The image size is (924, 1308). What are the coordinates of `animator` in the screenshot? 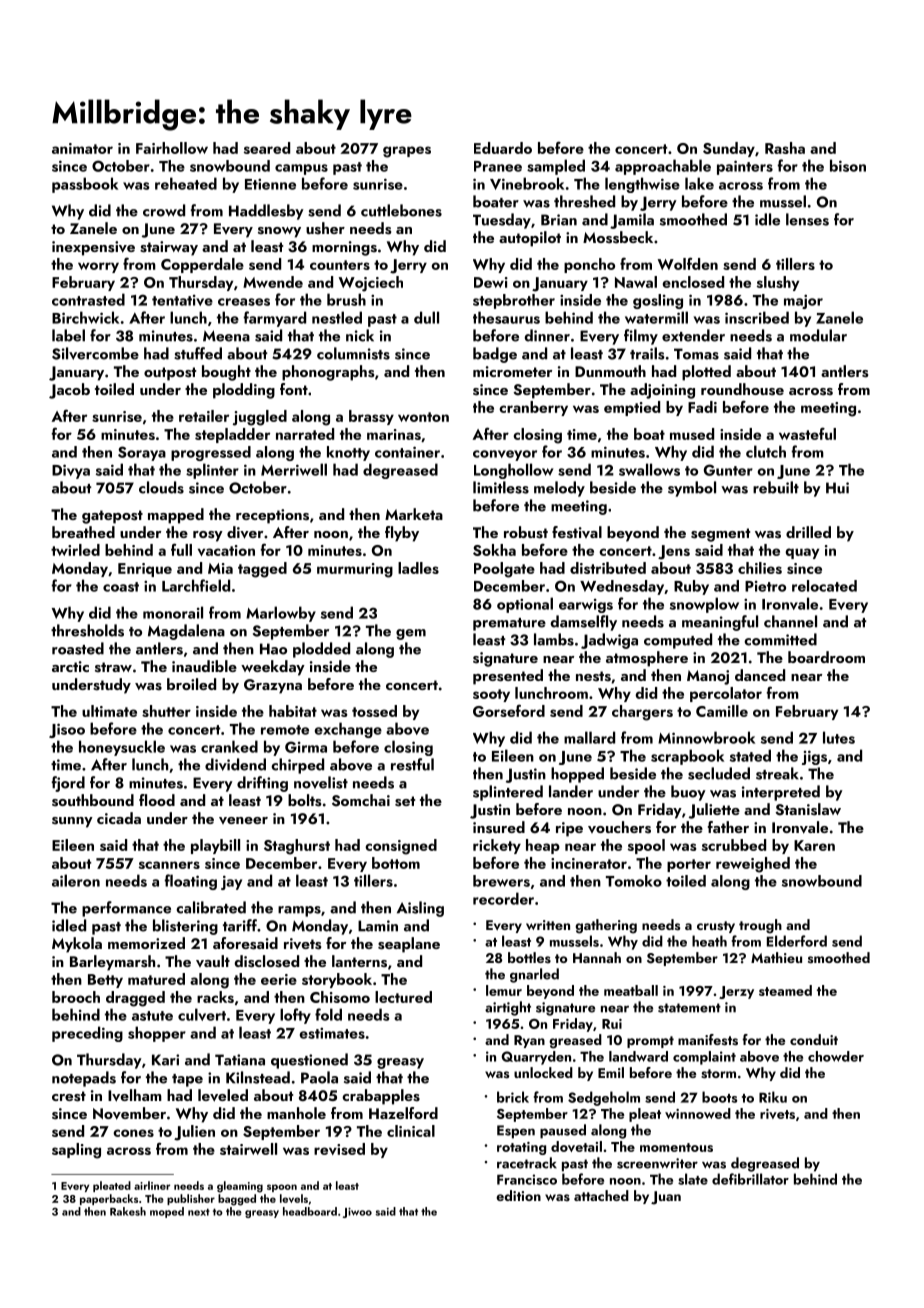 It's located at (82, 148).
